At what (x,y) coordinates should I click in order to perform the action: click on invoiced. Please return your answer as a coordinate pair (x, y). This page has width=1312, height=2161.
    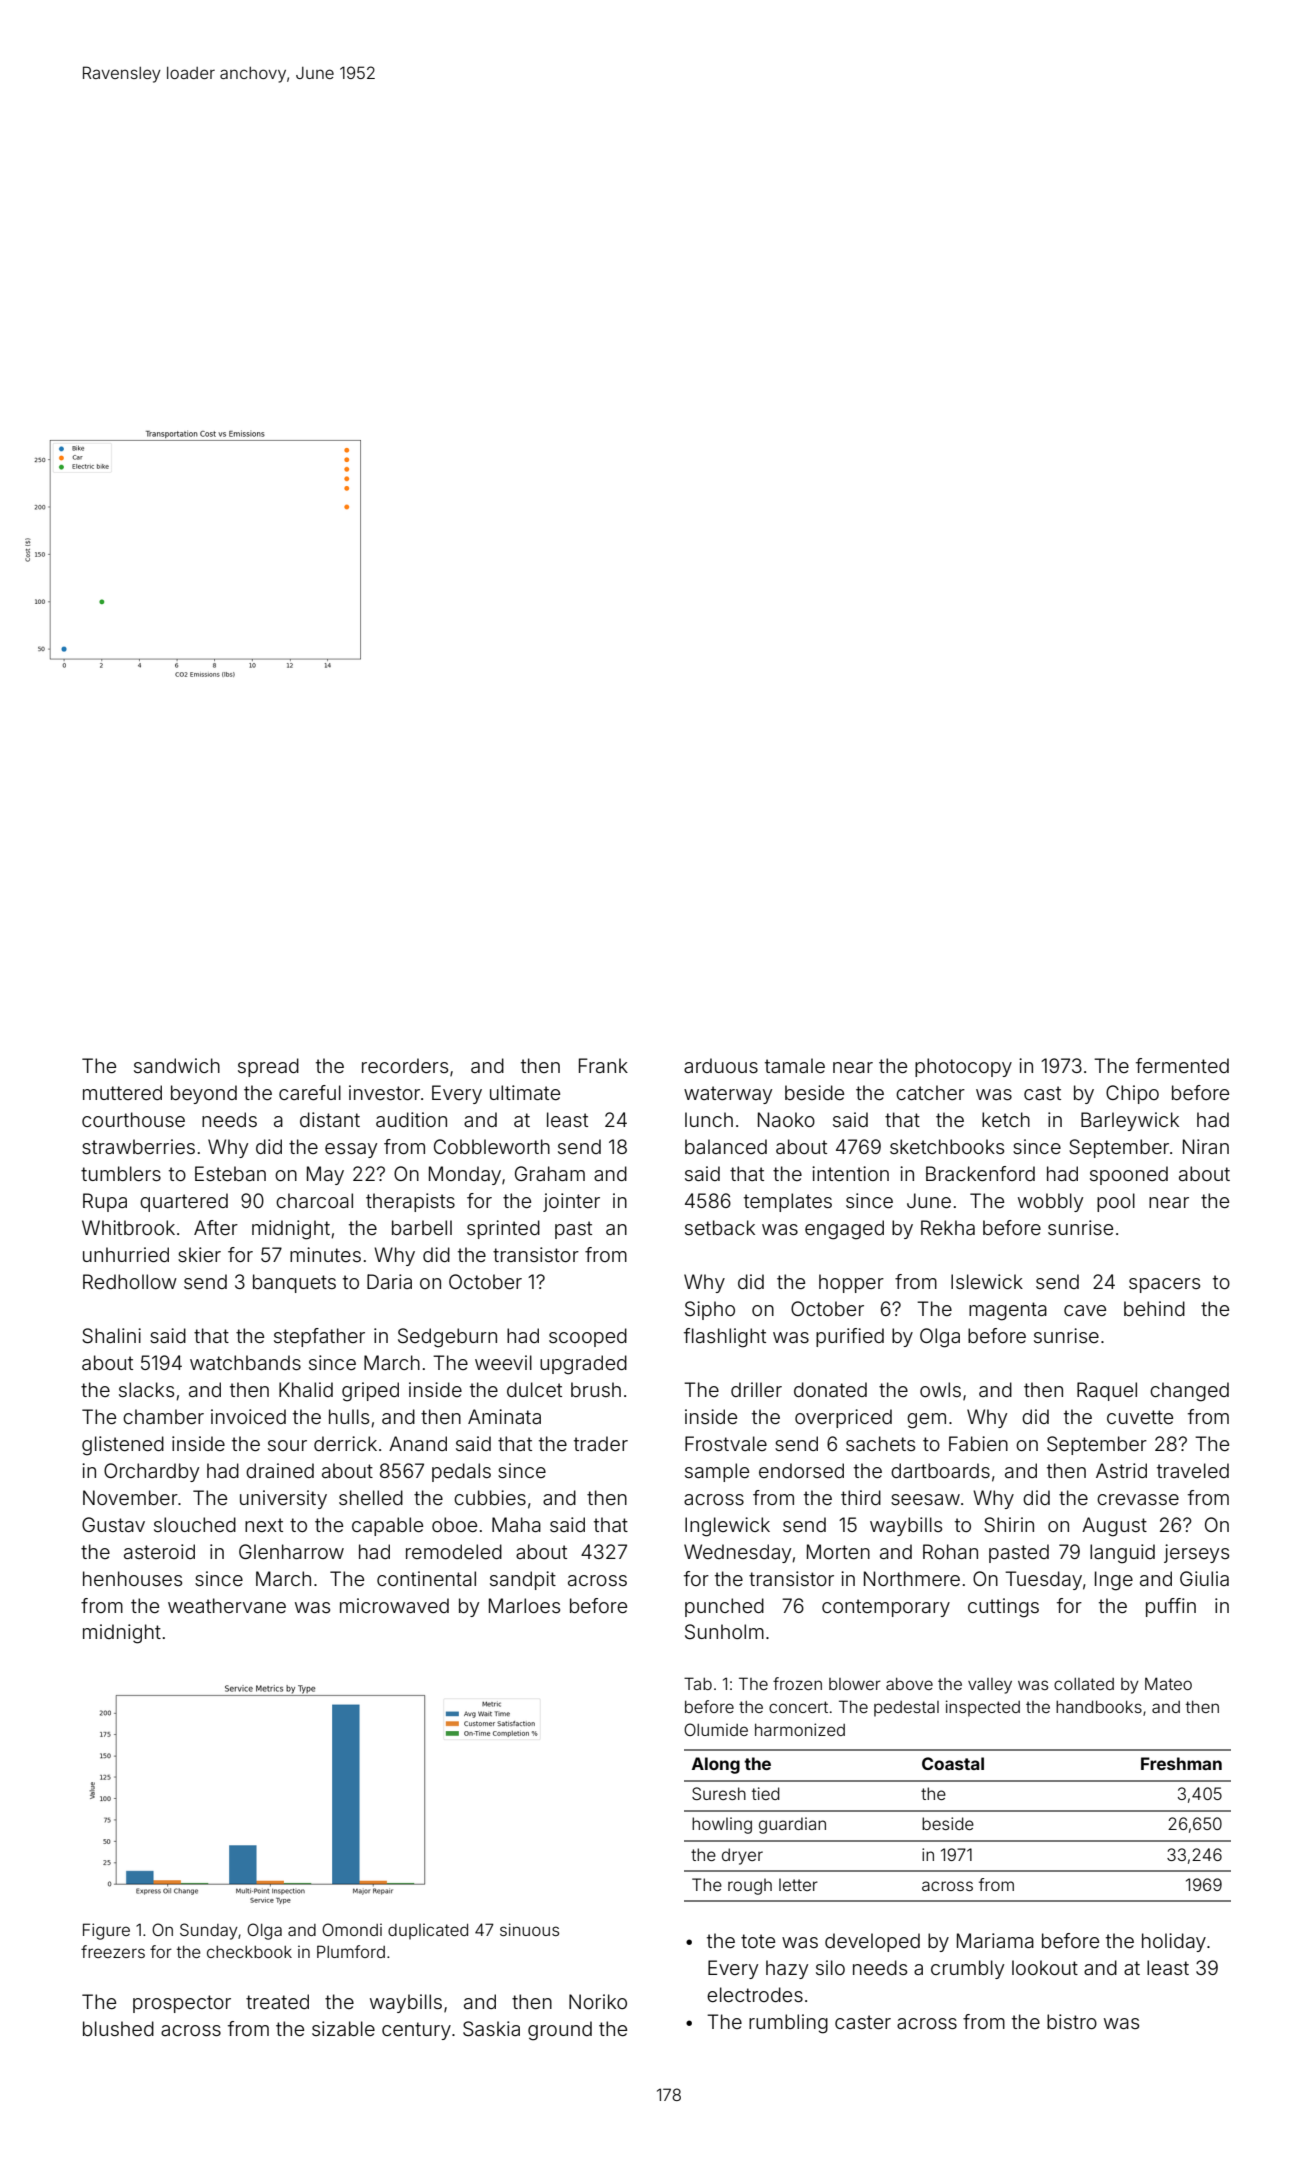
    Looking at the image, I should click on (248, 1416).
